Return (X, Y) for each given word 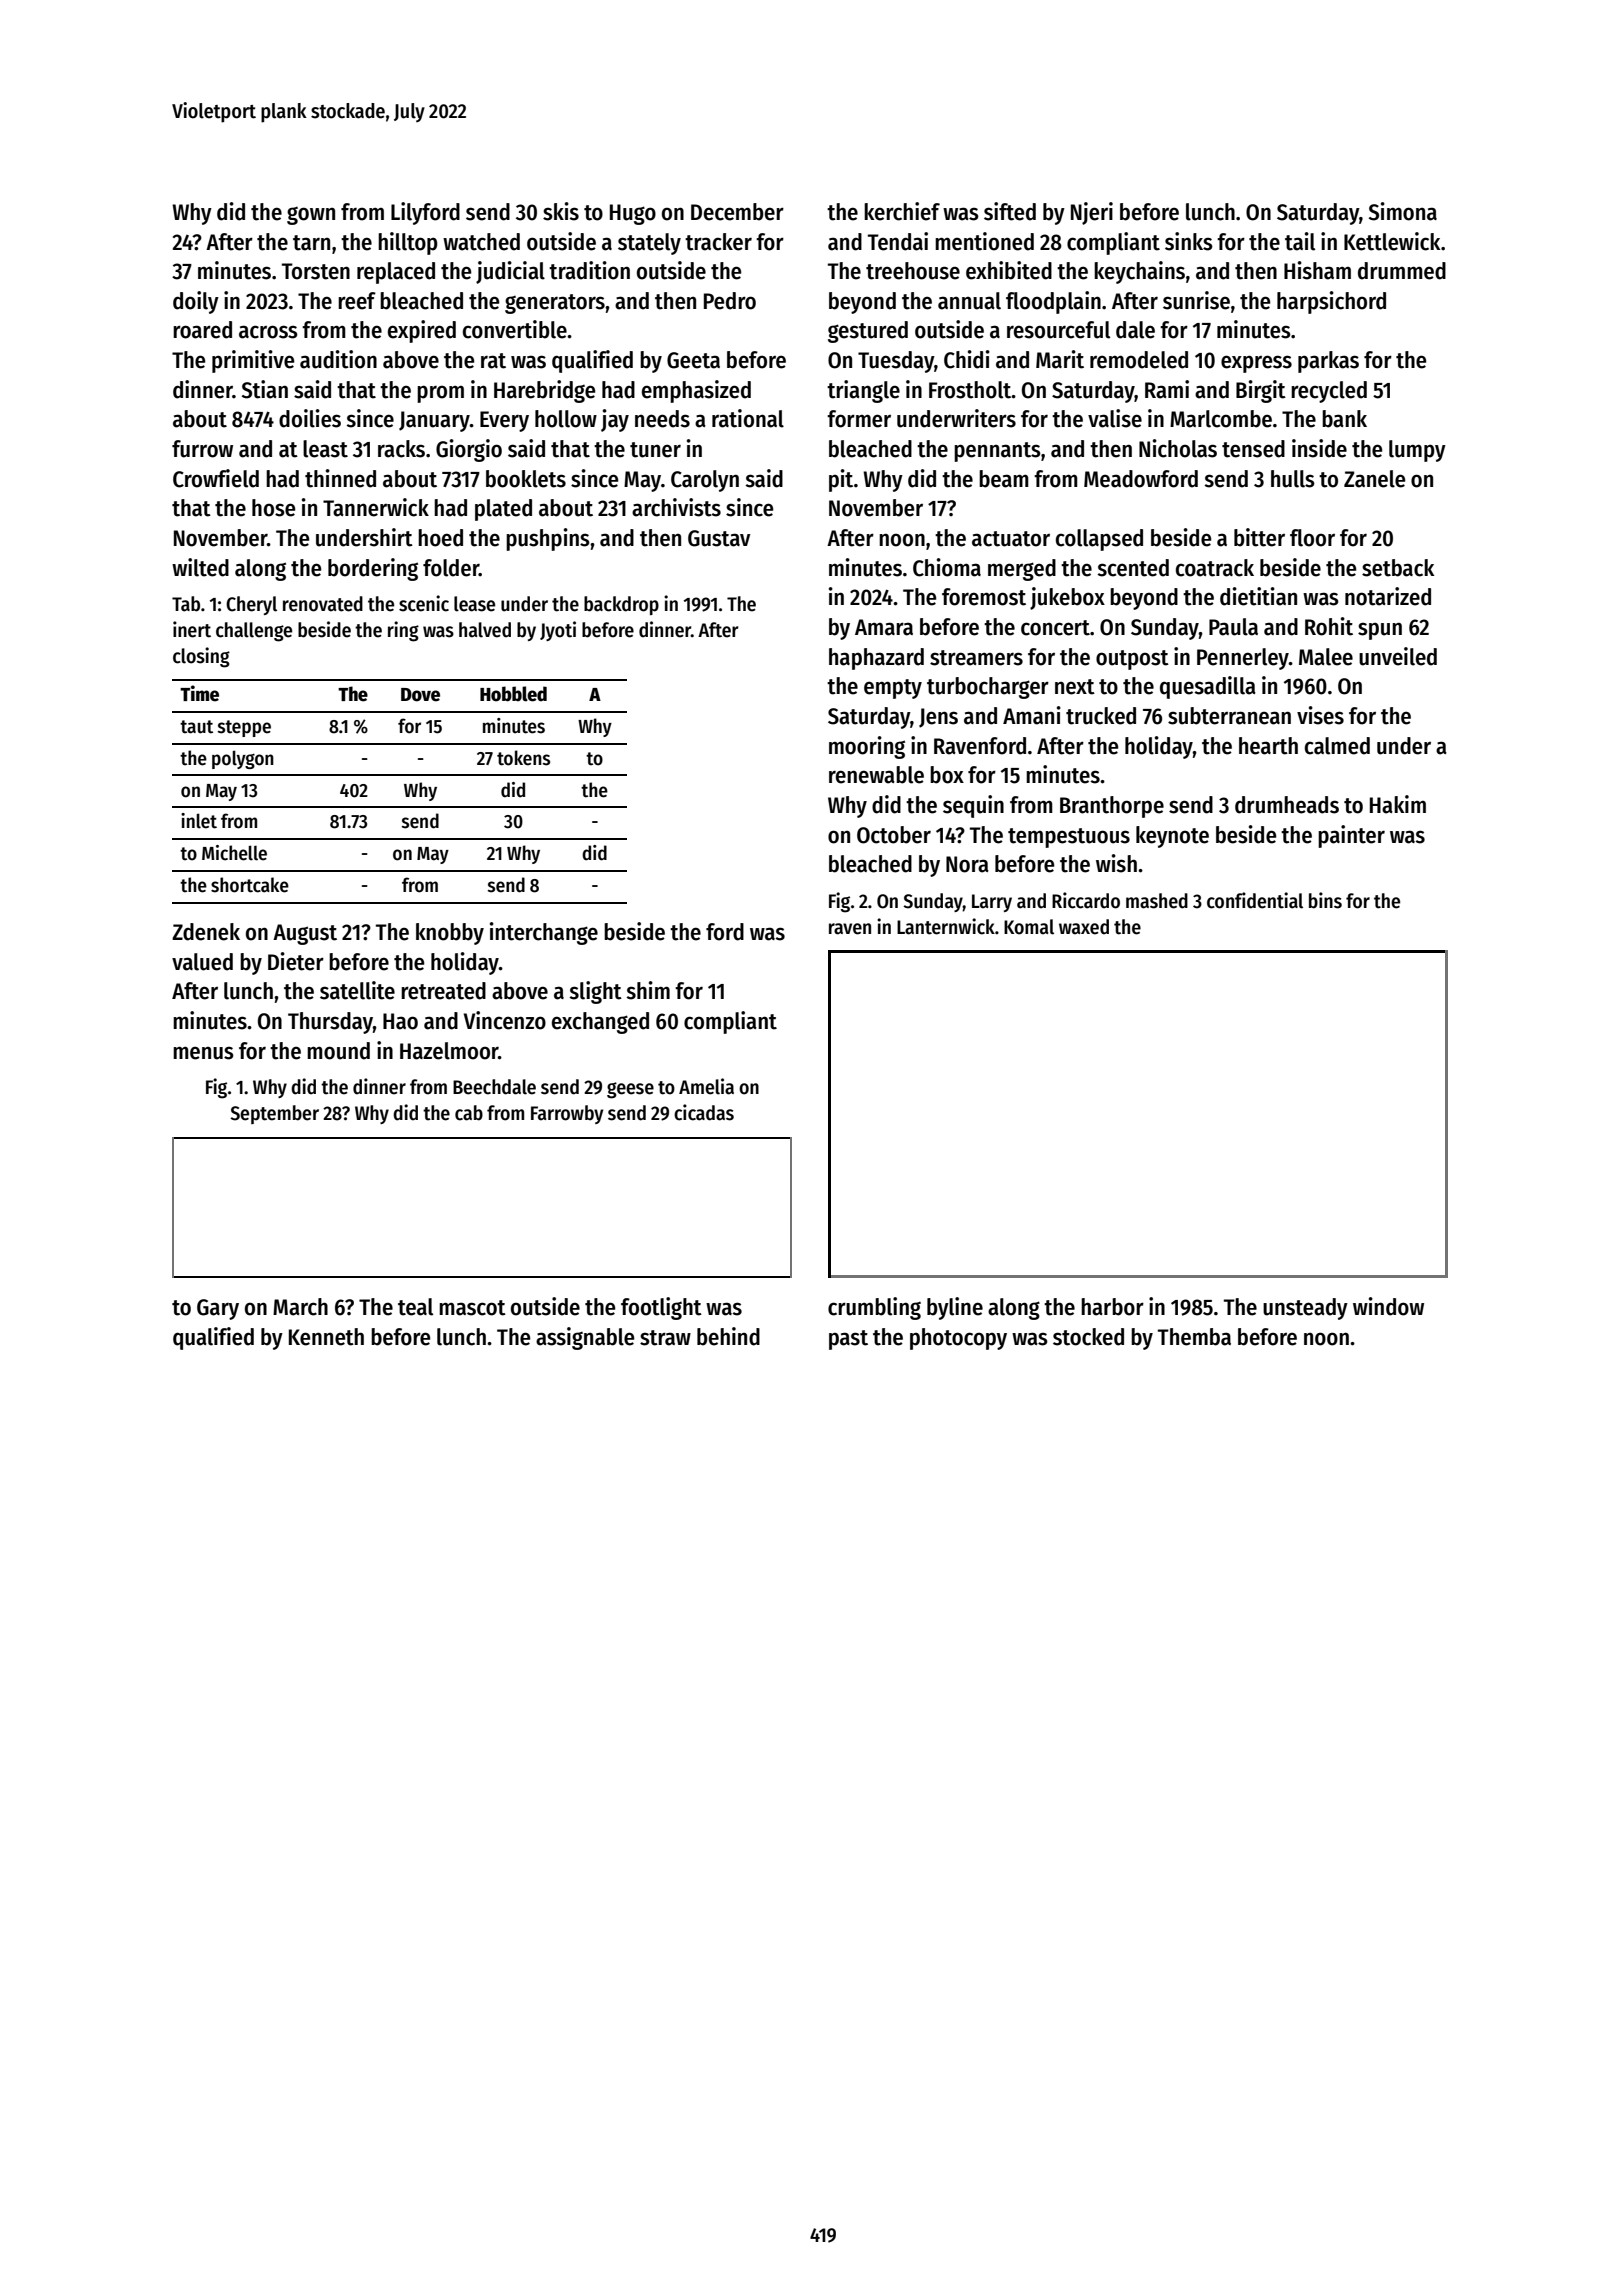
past (848, 1340)
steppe (244, 728)
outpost (1132, 660)
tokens (523, 758)
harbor (1112, 1307)
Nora (967, 864)
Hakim (1398, 804)
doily (196, 302)
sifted (1010, 211)
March (300, 1307)
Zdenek (206, 932)
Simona (1403, 211)
